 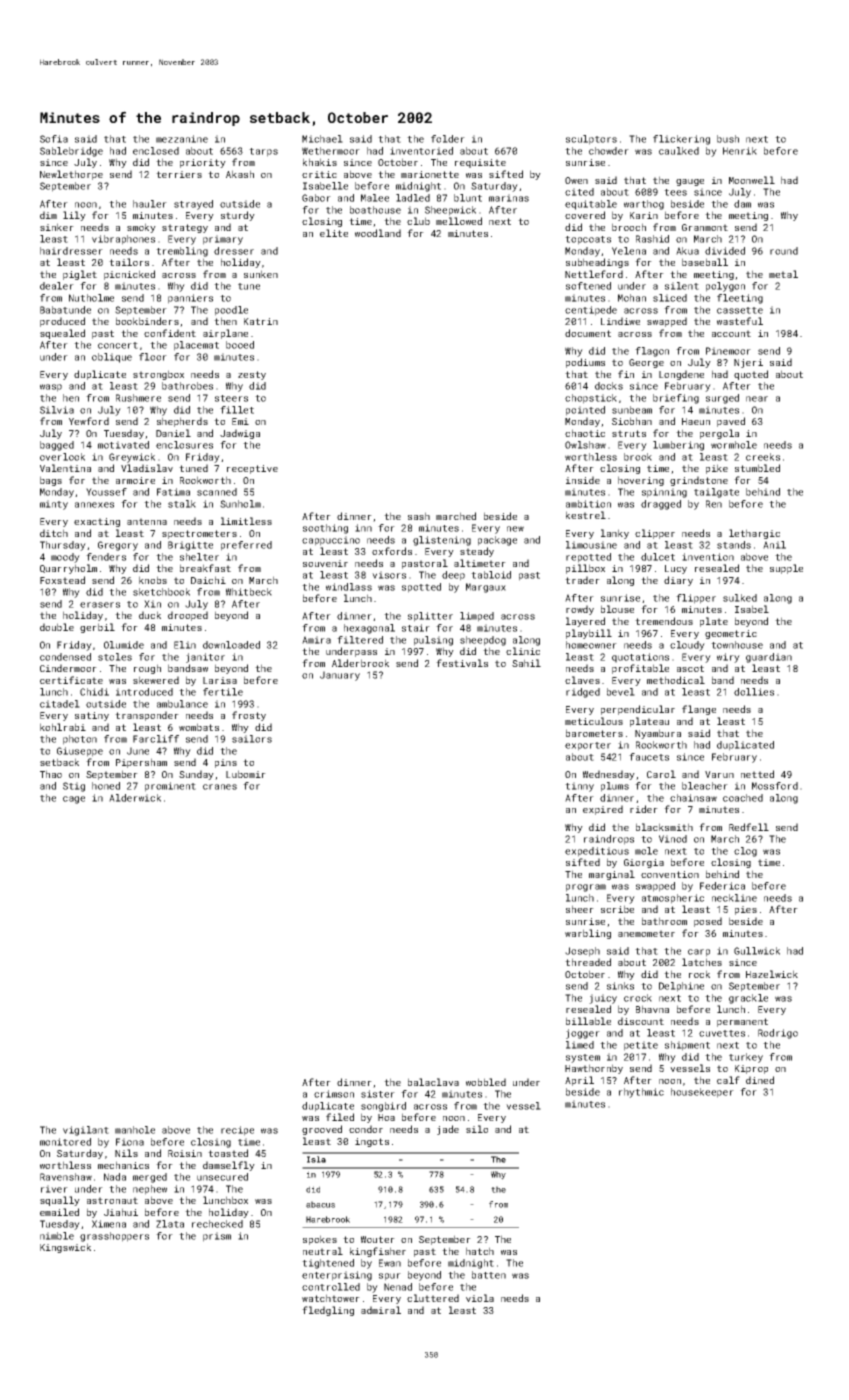 I want to click on fledgling, so click(x=328, y=1311).
